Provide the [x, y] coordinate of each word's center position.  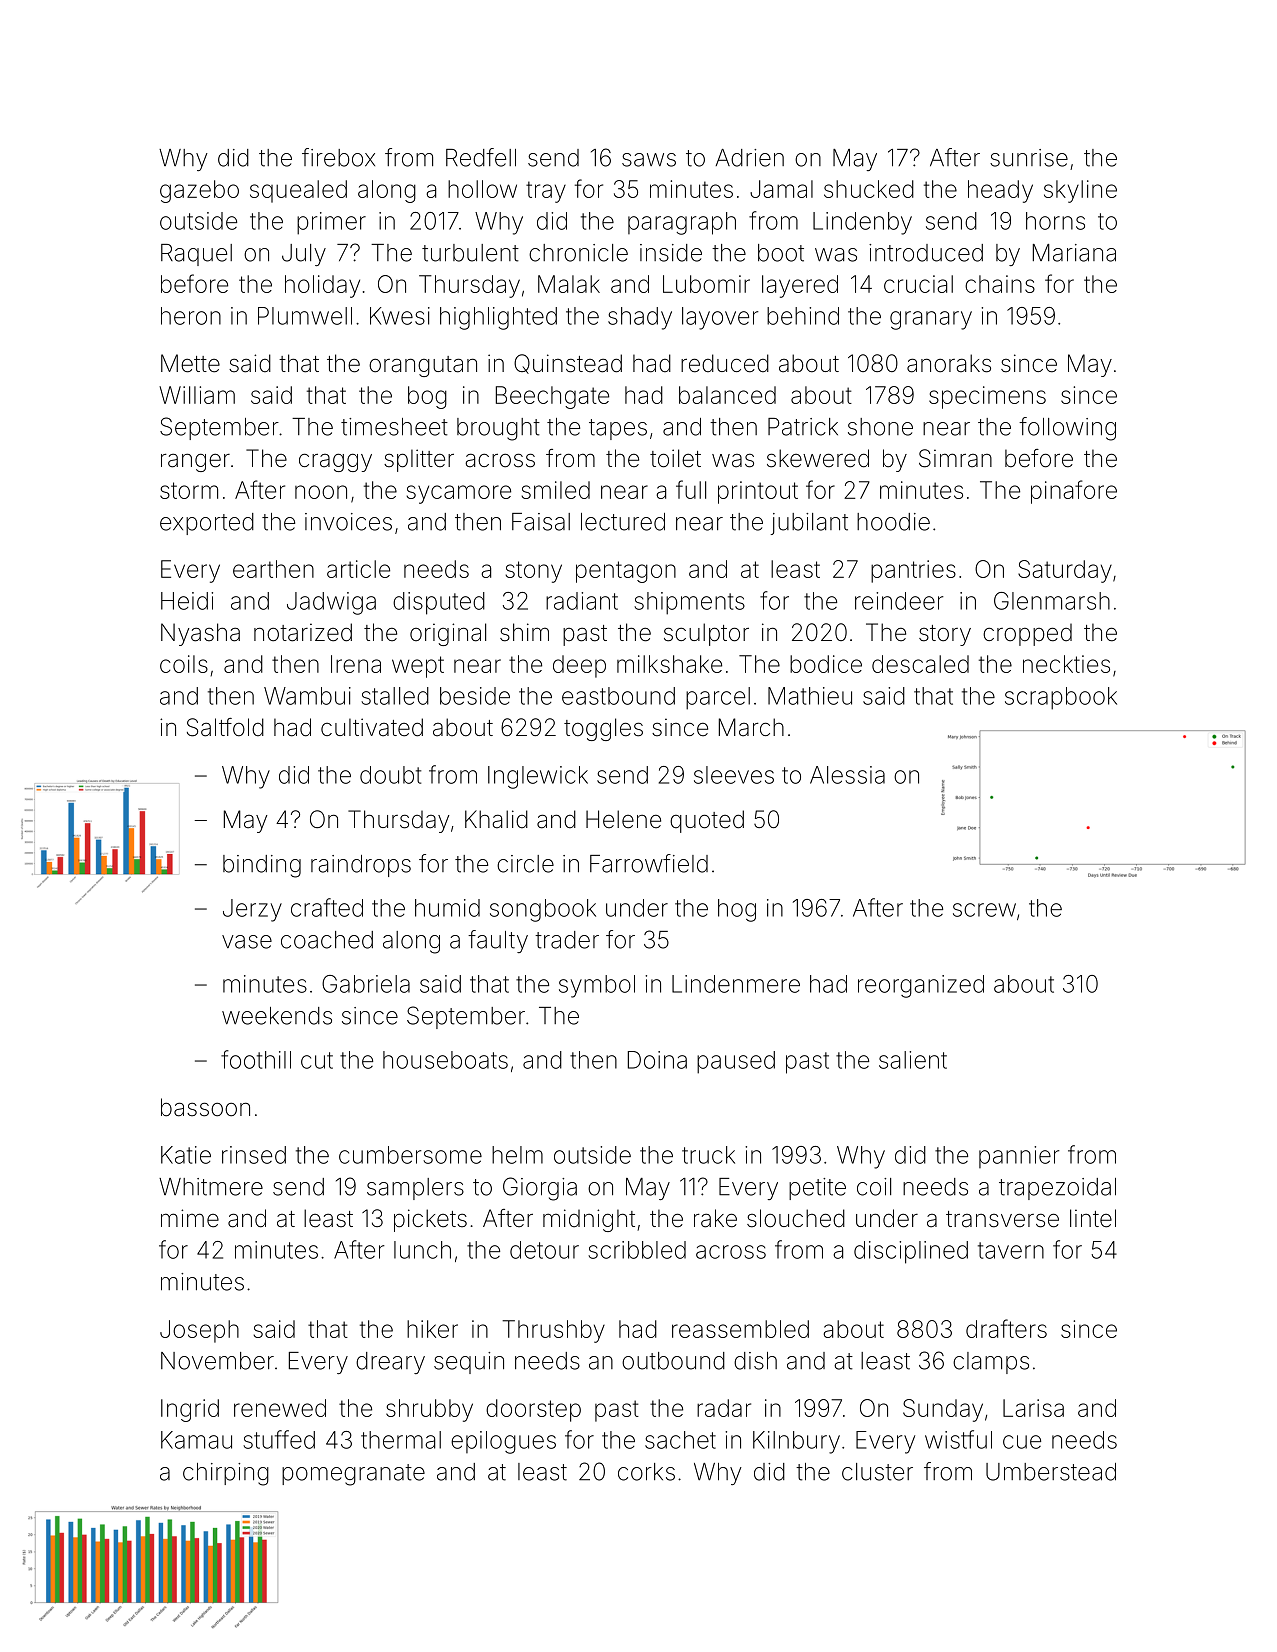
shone [880, 427]
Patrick [803, 427]
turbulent [470, 253]
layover [720, 318]
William [197, 395]
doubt [390, 775]
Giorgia [540, 1189]
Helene [623, 819]
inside [671, 253]
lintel [1093, 1218]
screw [984, 910]
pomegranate [353, 1475]
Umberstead [1051, 1472]
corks [646, 1472]
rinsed [254, 1155]
